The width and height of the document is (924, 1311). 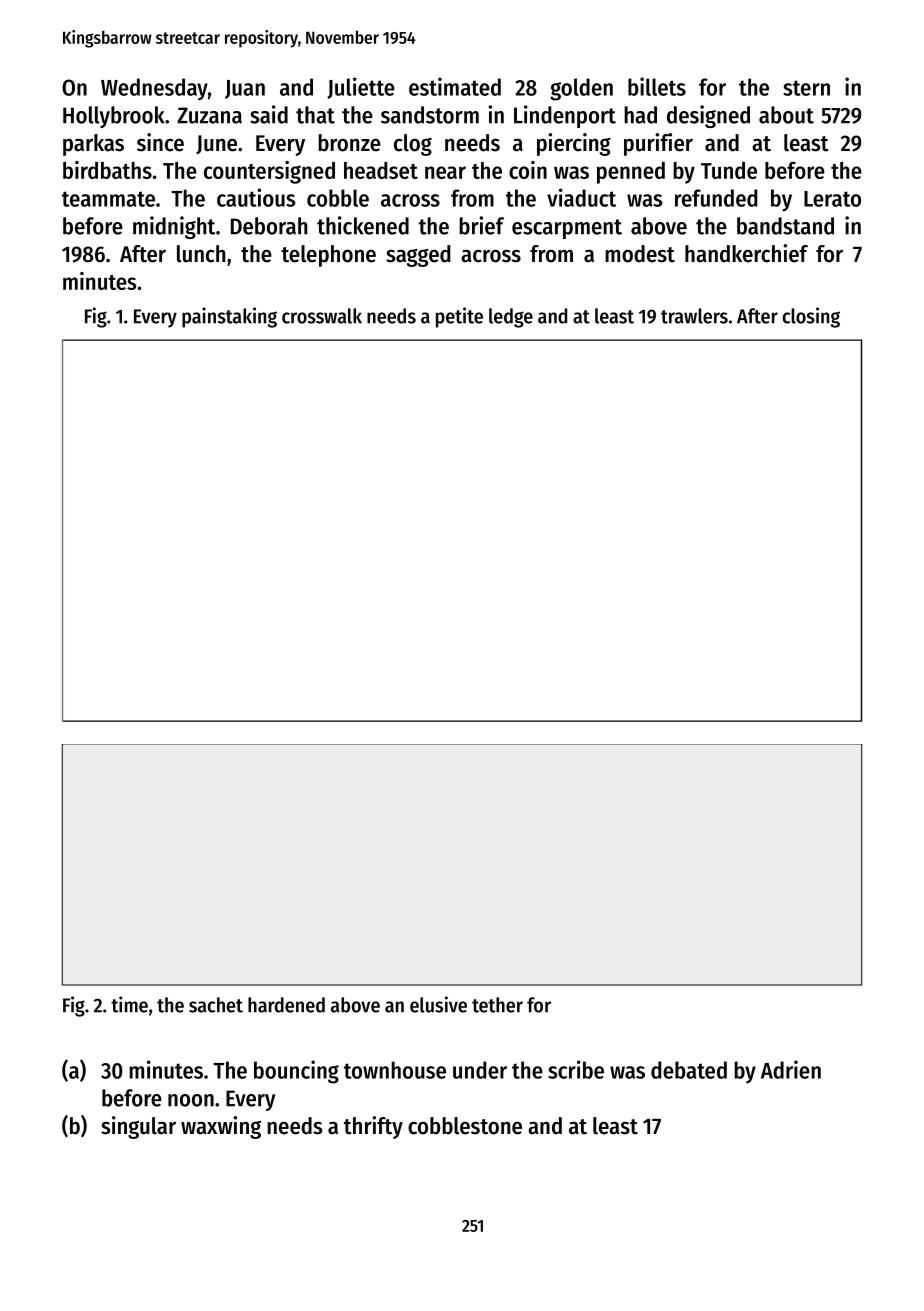 What do you see at coordinates (438, 1004) in the document?
I see `elusive` at bounding box center [438, 1004].
